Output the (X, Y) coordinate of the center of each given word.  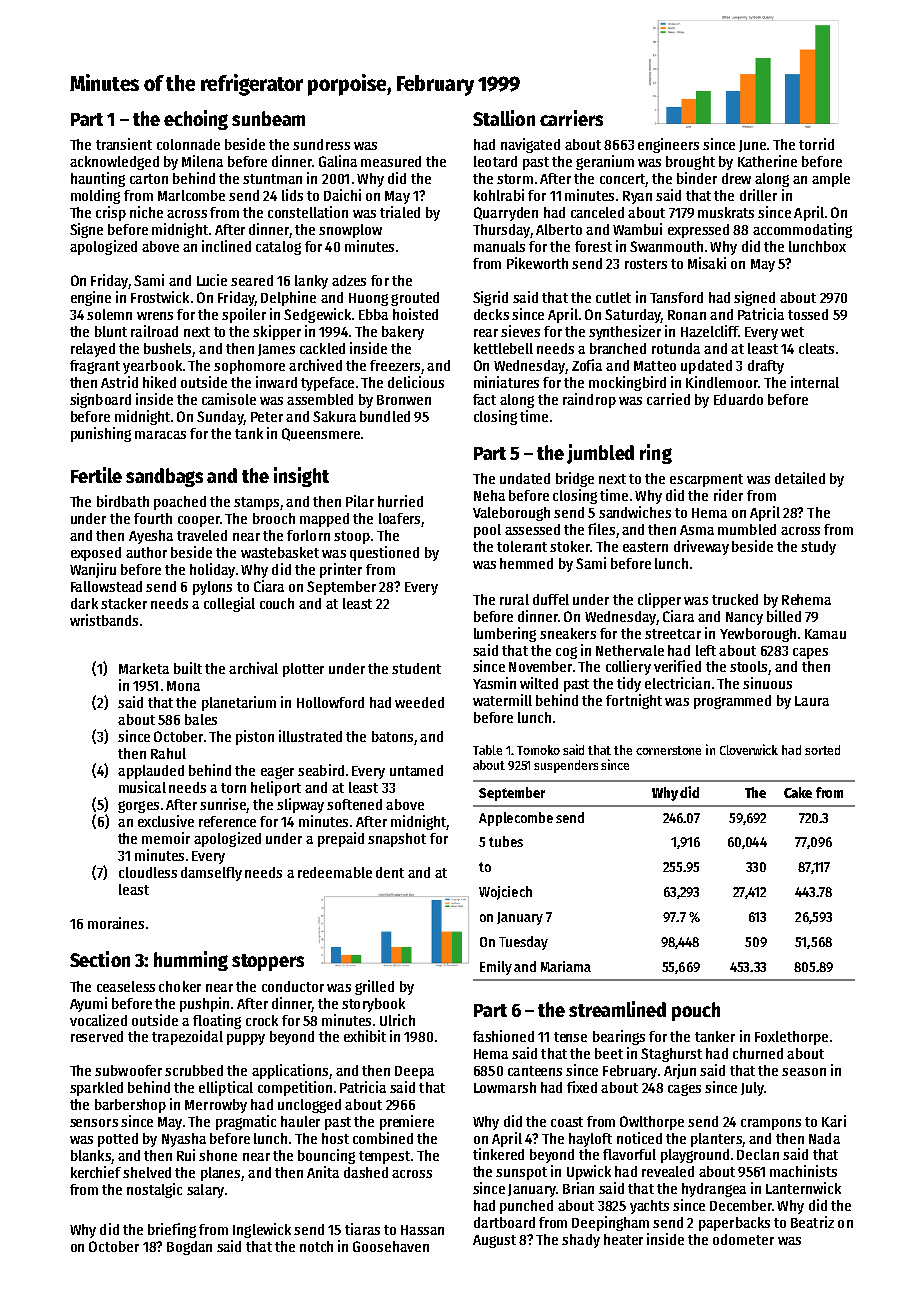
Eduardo (738, 399)
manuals (499, 246)
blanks (91, 1155)
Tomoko (538, 750)
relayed (93, 350)
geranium (605, 162)
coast (567, 1122)
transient (124, 144)
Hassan (422, 1230)
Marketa (144, 668)
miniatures (506, 382)
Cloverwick (749, 749)
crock (262, 1020)
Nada (824, 1138)
